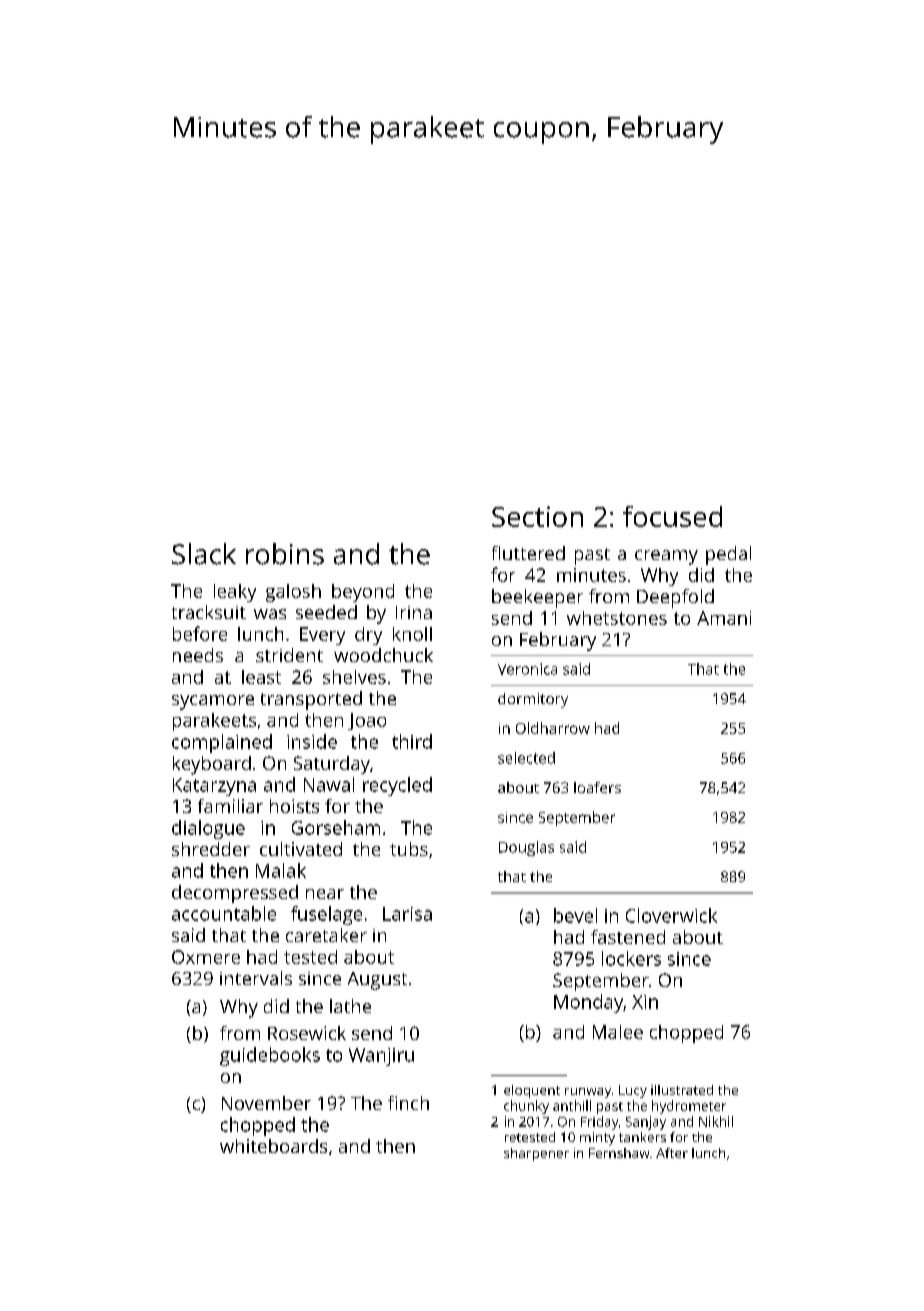 This screenshot has width=924, height=1311. What do you see at coordinates (526, 1107) in the screenshot?
I see `chunky` at bounding box center [526, 1107].
